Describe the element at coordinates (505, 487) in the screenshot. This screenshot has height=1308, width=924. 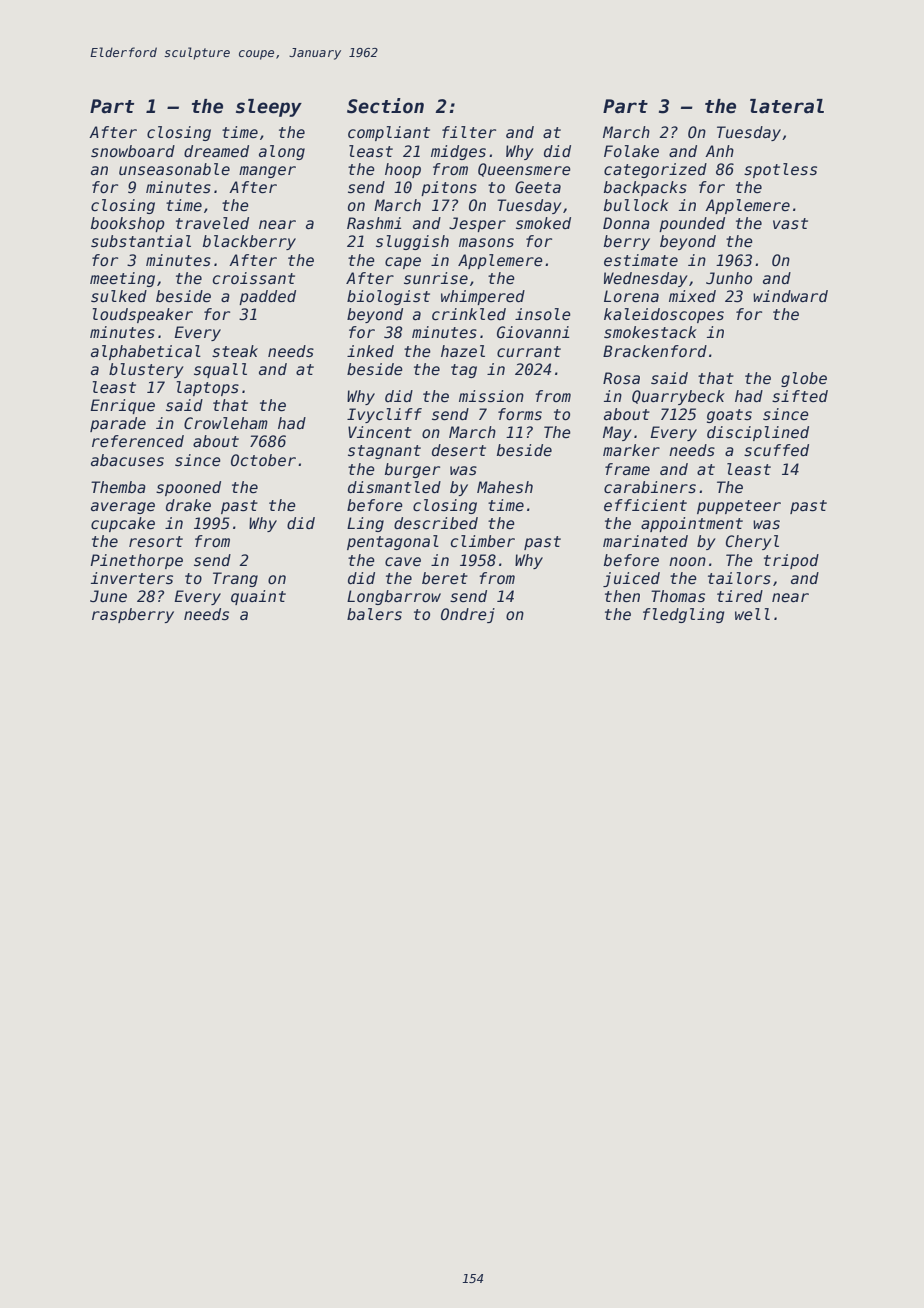
I see `Mahesh` at that location.
